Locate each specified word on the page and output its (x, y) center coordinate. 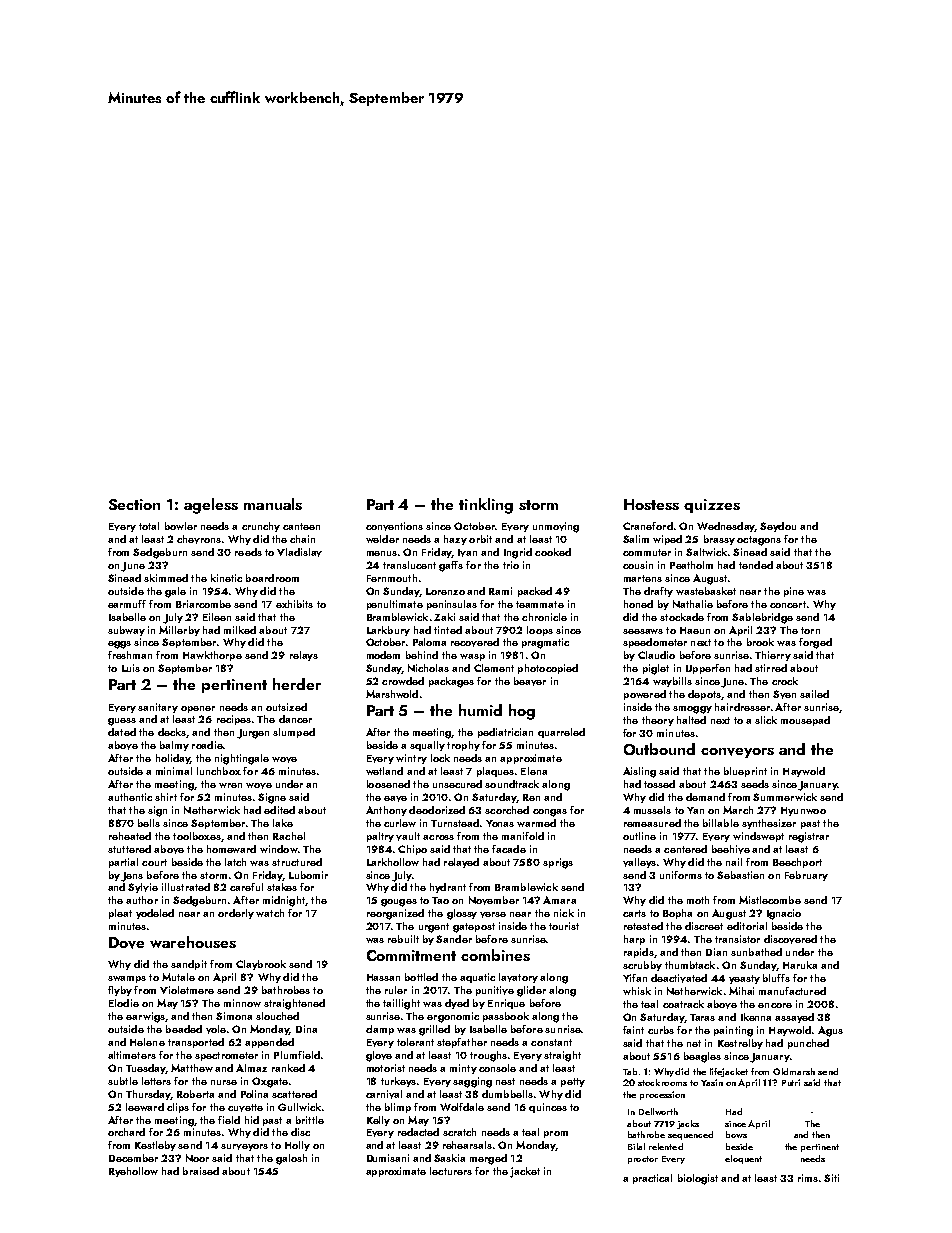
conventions (394, 526)
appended (269, 1043)
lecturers (451, 1171)
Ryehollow (133, 1172)
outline (639, 836)
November (494, 900)
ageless (211, 506)
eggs (119, 645)
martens (643, 578)
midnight (284, 901)
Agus (830, 1031)
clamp (380, 1030)
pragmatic (545, 643)
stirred (771, 668)
